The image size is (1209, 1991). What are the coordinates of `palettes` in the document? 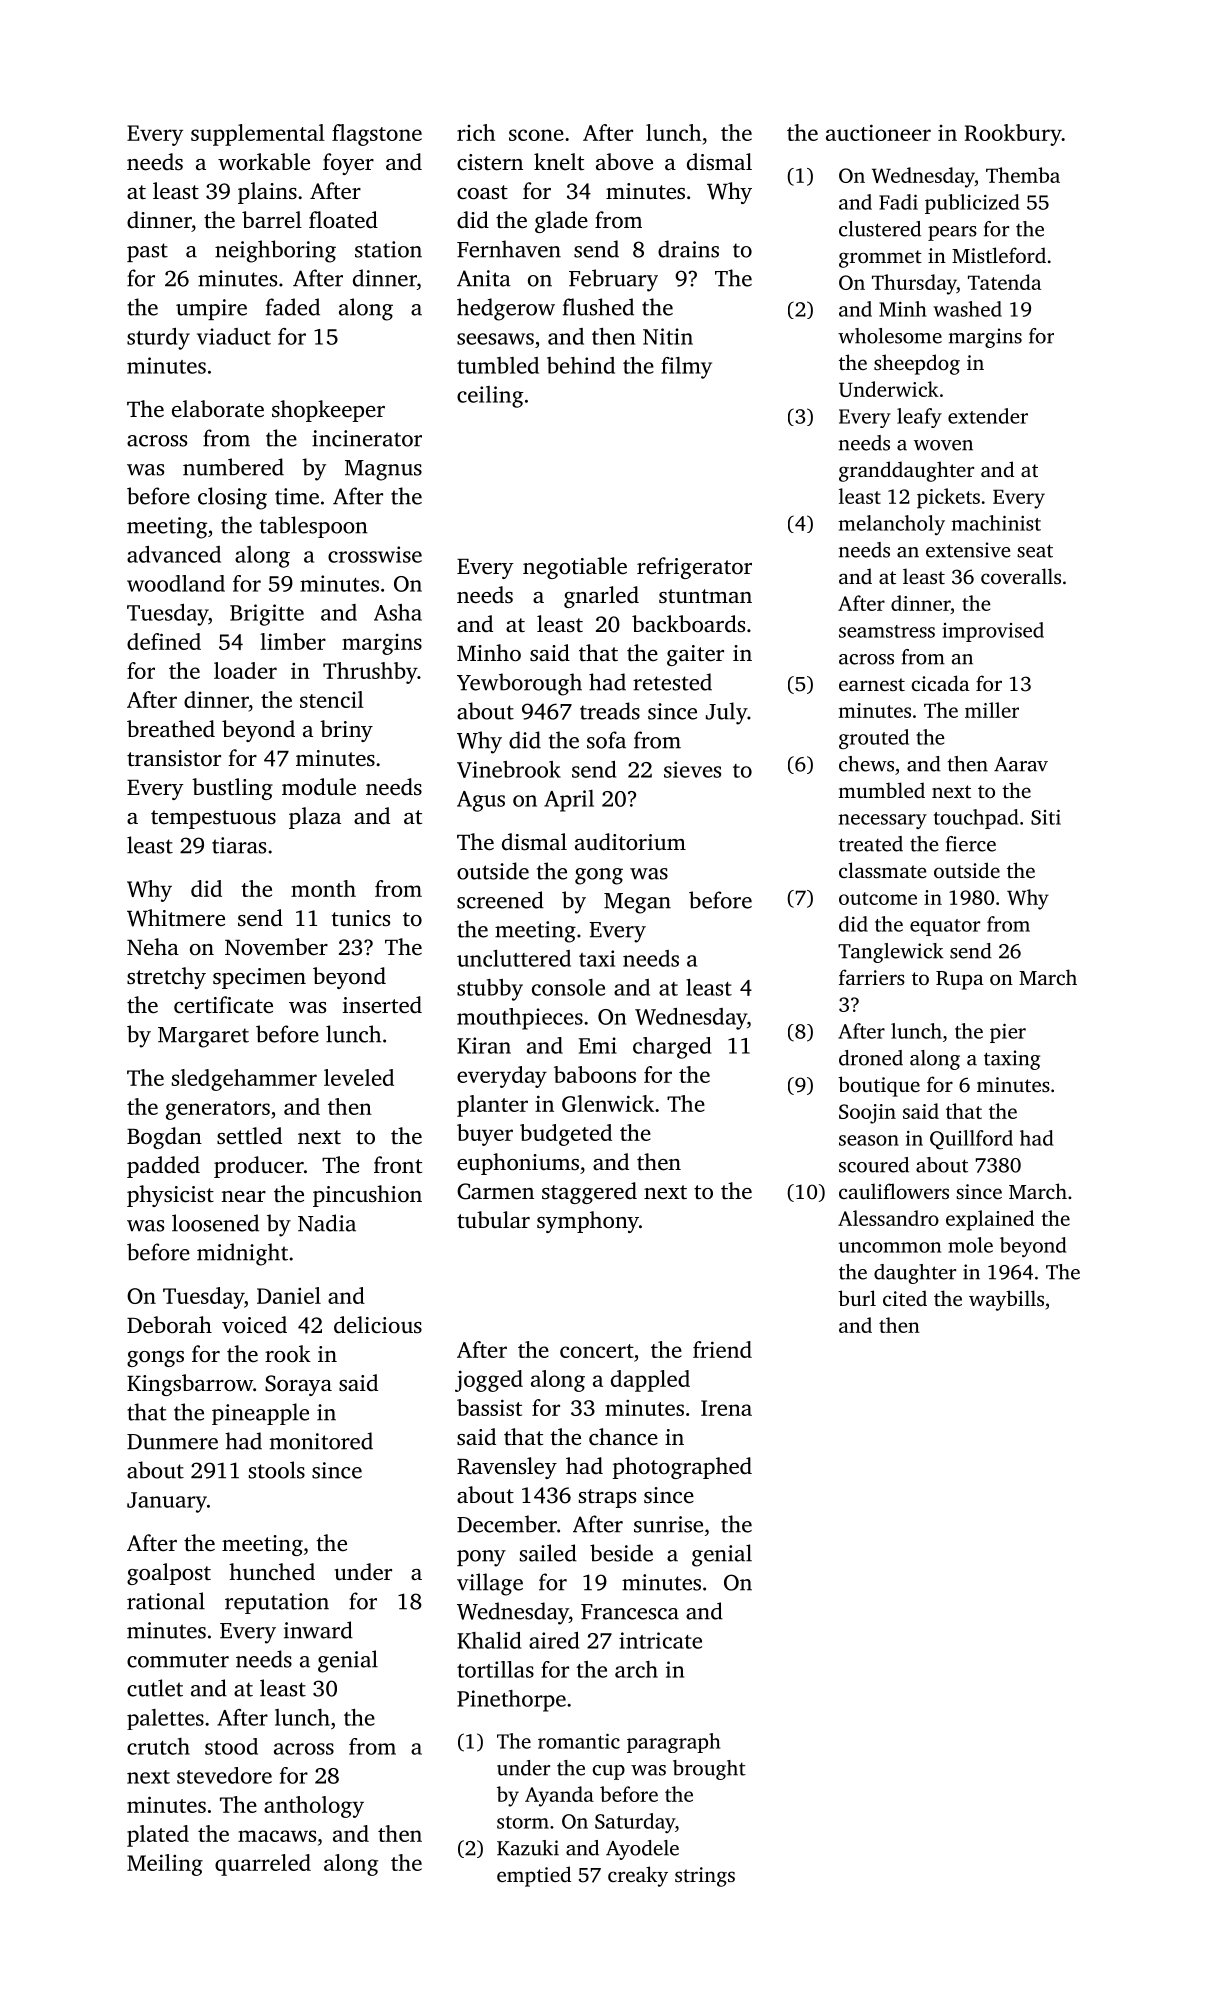 It's located at (165, 1719).
